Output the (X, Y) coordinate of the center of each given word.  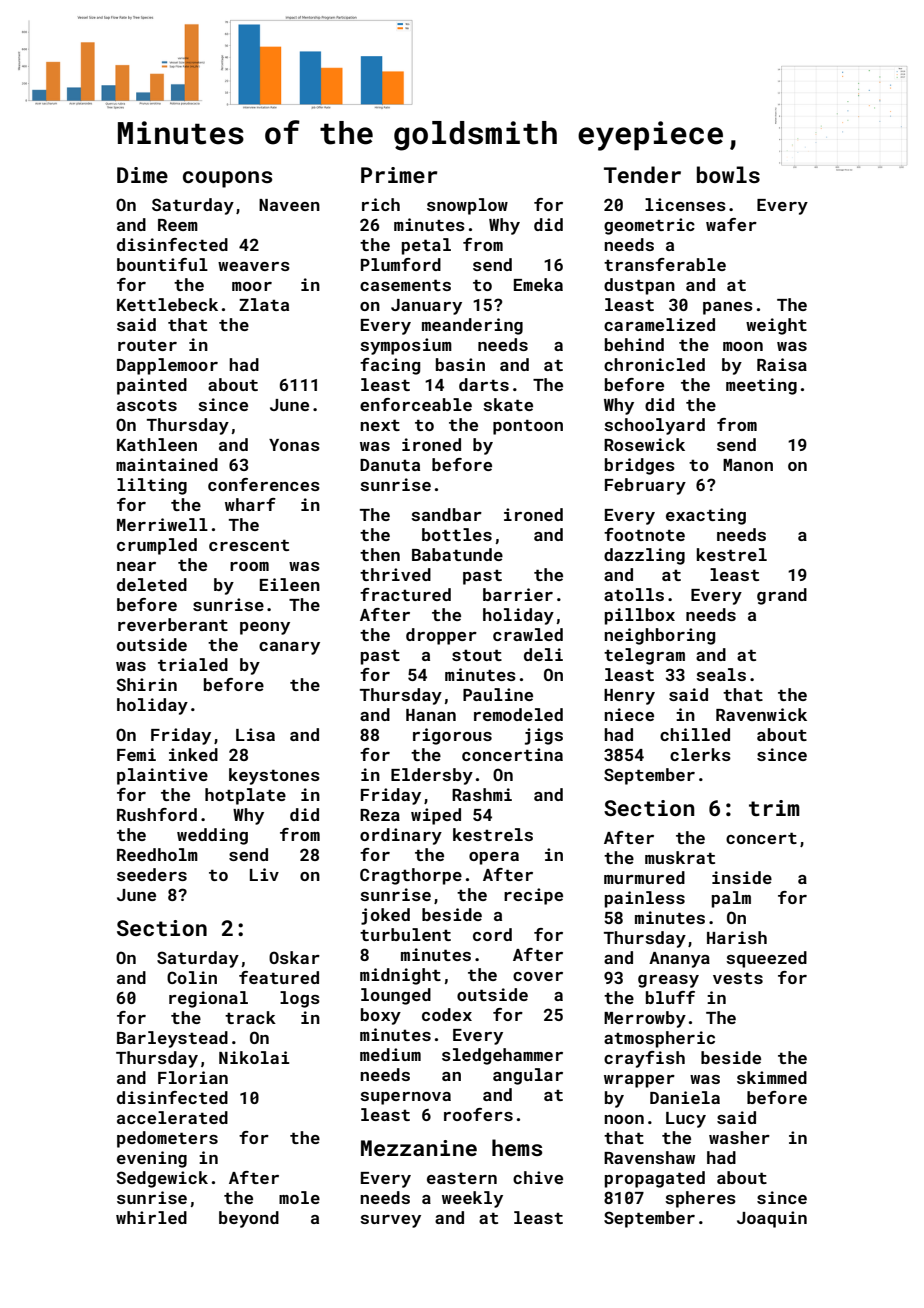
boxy (381, 1016)
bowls (728, 174)
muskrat (680, 857)
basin (460, 364)
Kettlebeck (167, 304)
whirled (151, 1217)
